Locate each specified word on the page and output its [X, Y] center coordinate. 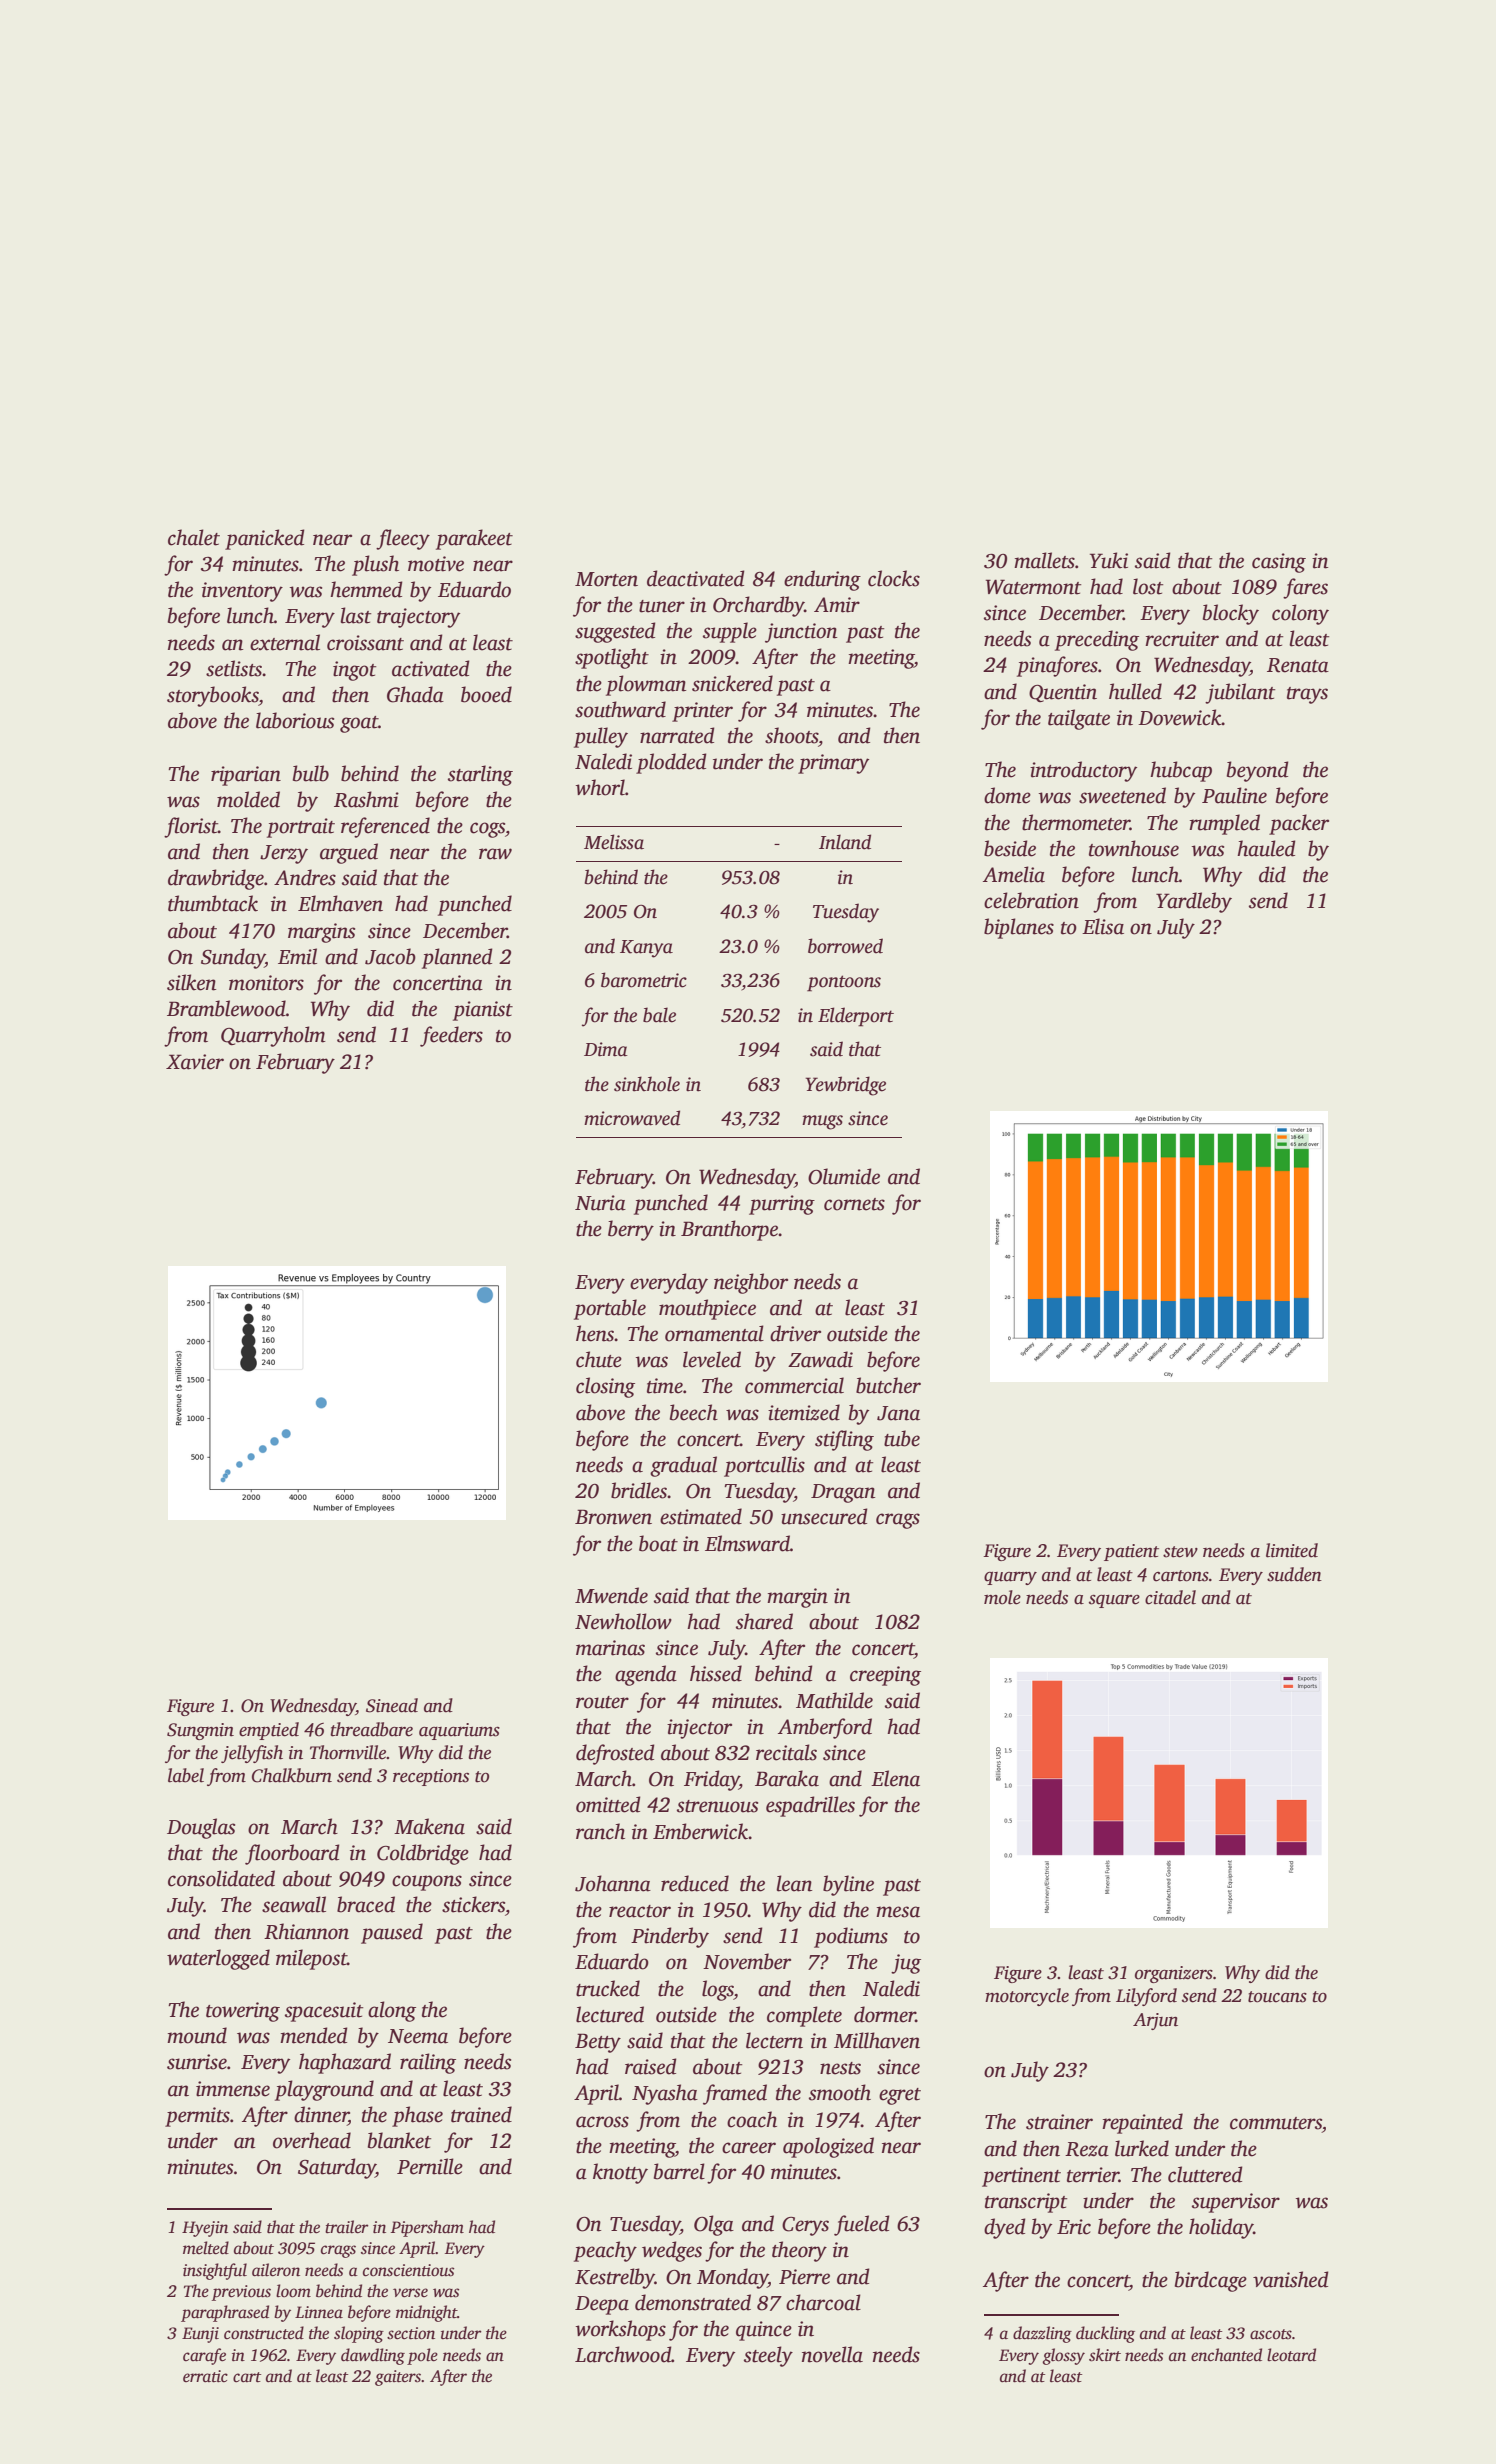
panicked [265, 539]
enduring [822, 580]
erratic [205, 2376]
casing [1279, 563]
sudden [1294, 1574]
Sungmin [200, 1731]
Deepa [602, 2305]
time [665, 1386]
